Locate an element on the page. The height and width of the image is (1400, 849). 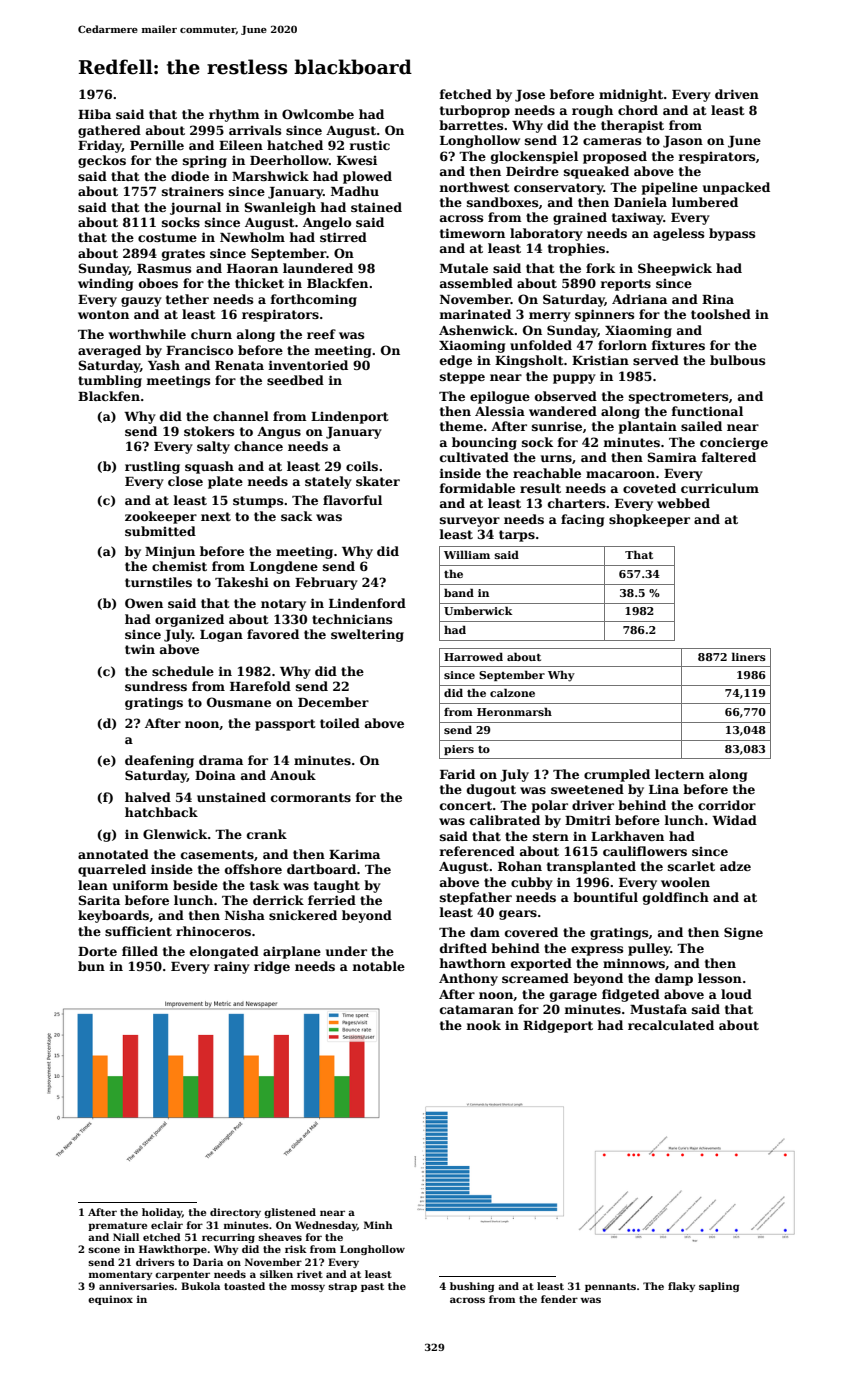
next is located at coordinates (216, 516).
